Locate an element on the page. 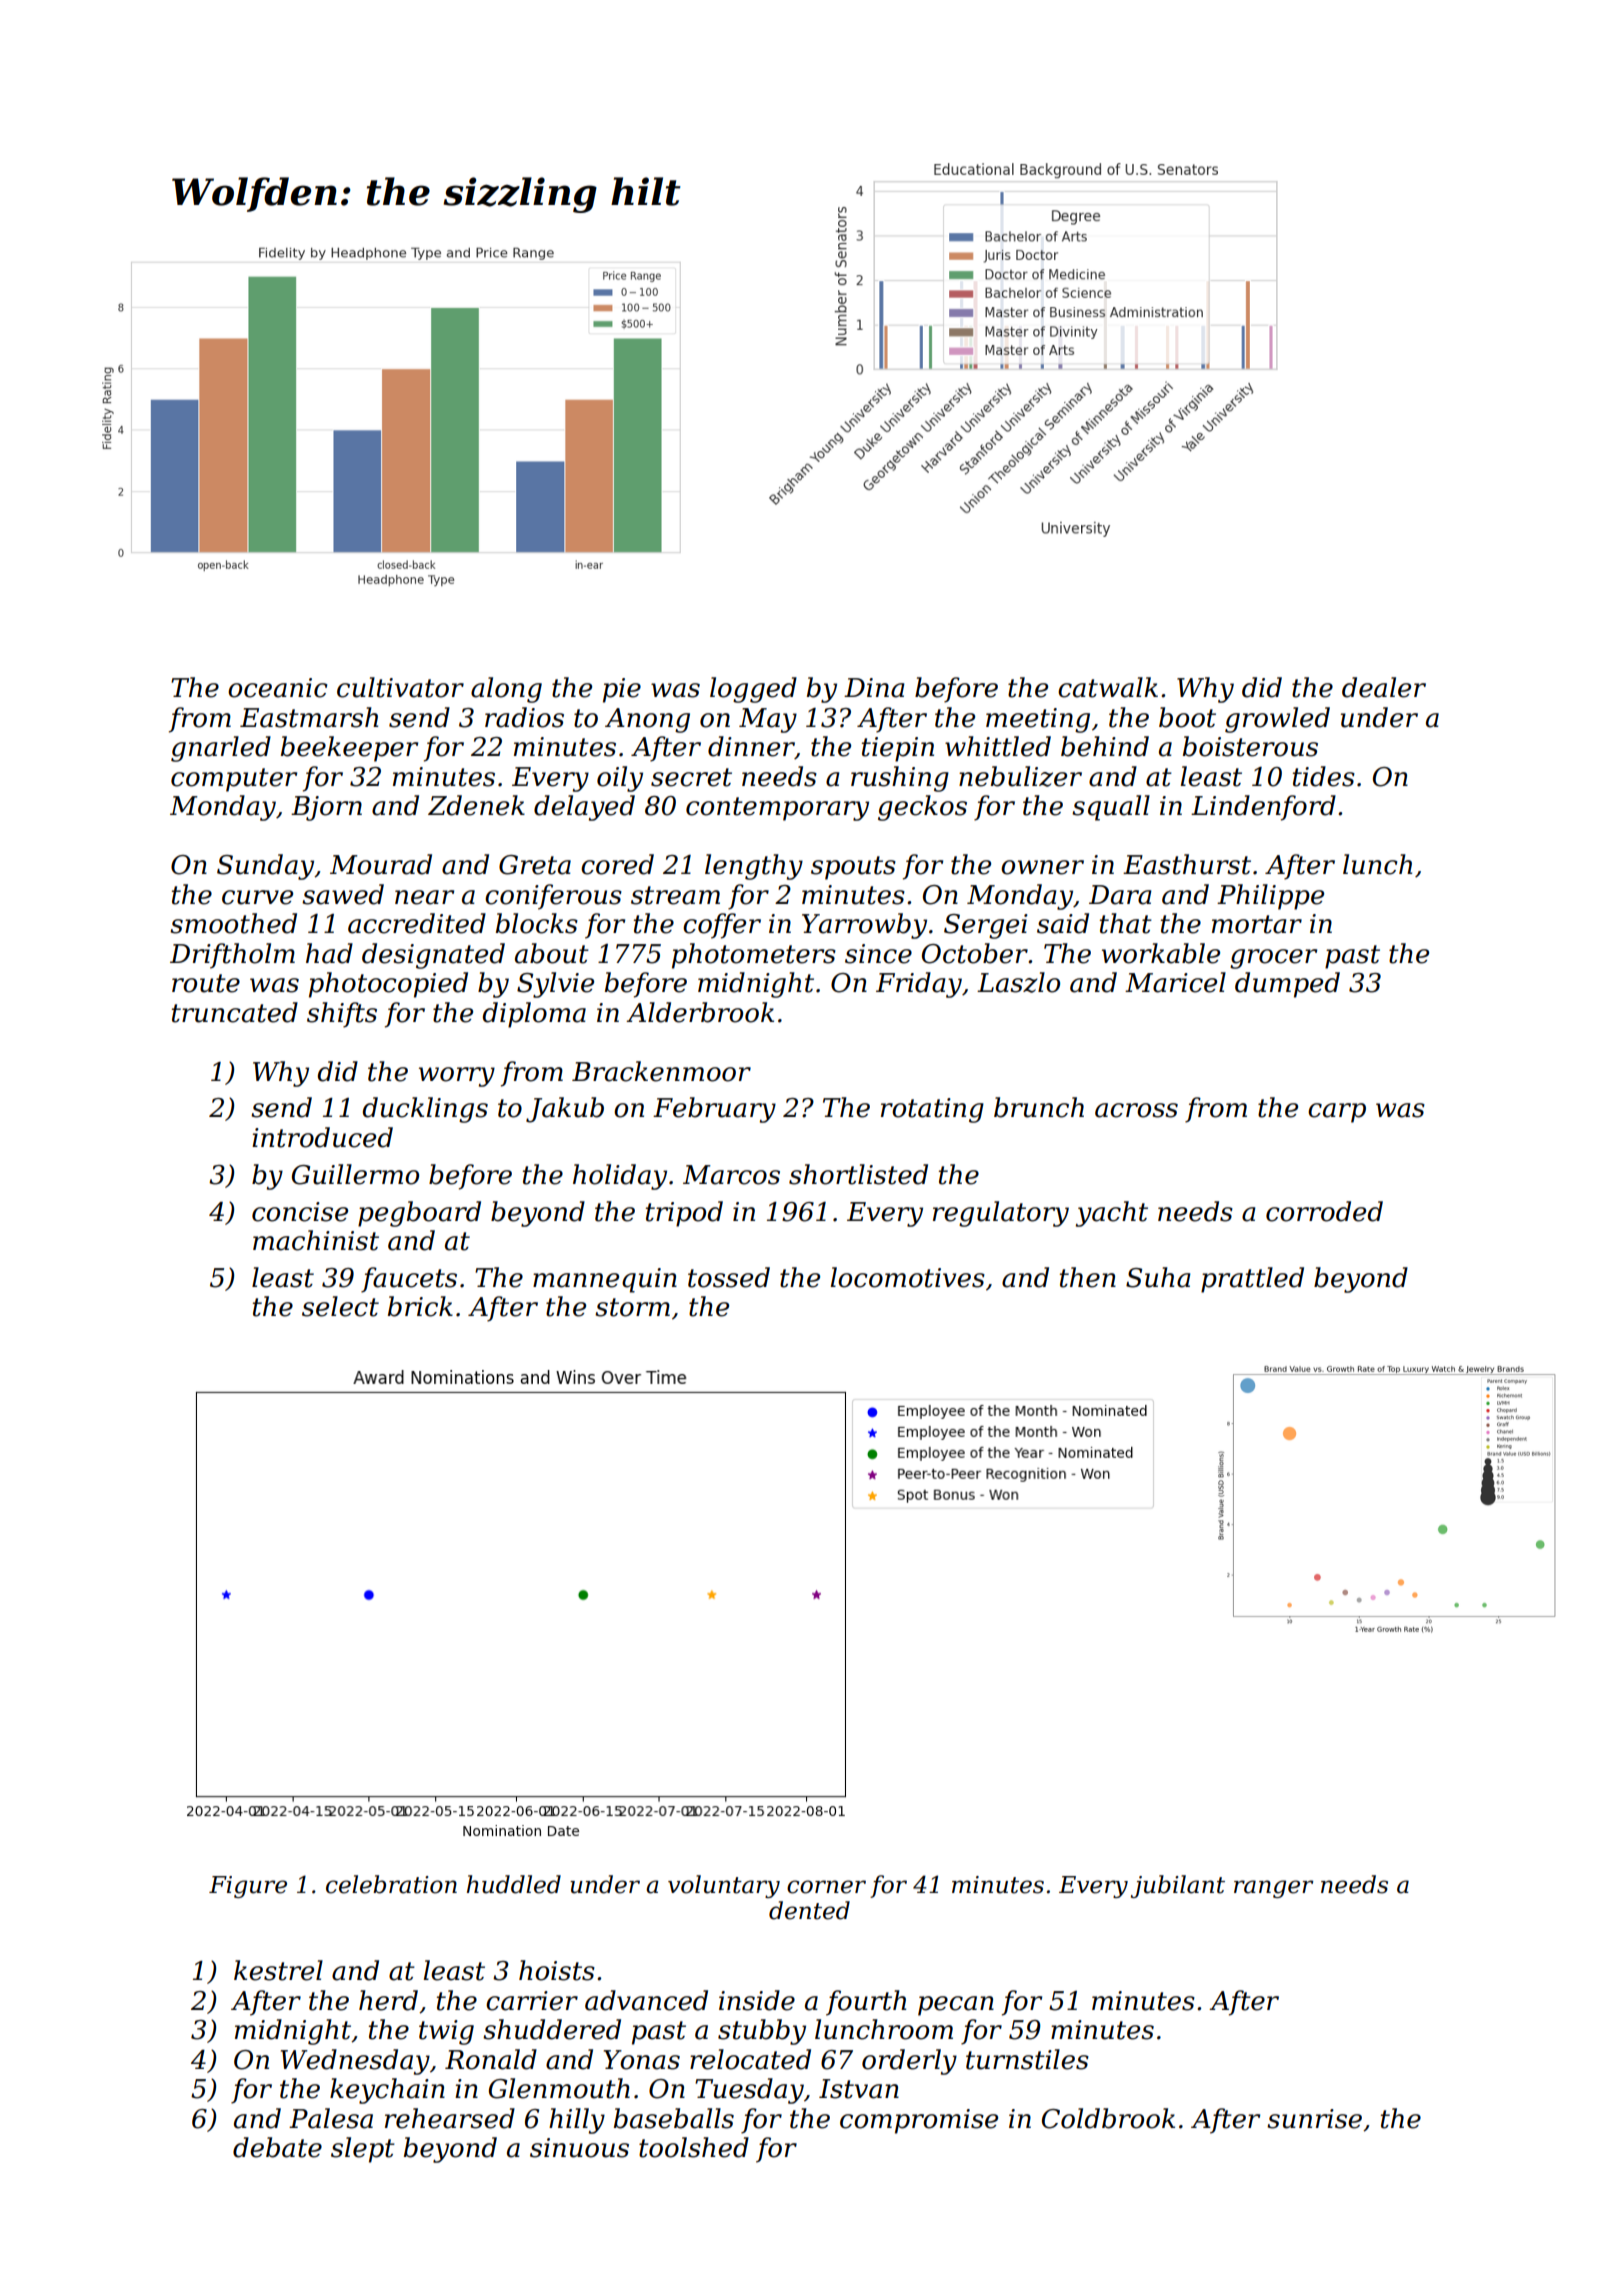 This image has width=1620, height=2292. Suha is located at coordinates (1158, 1277).
